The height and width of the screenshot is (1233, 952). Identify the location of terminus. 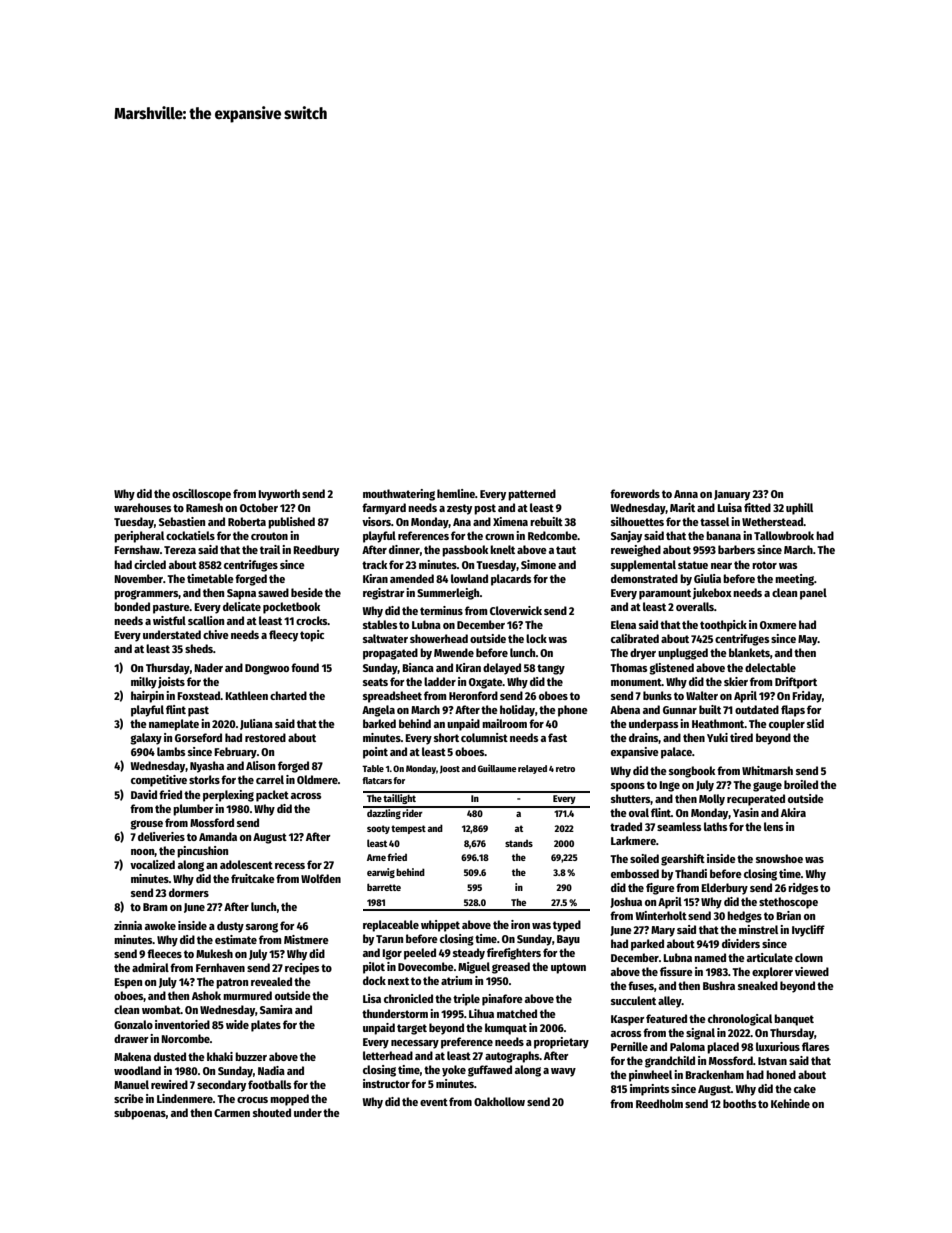
(441, 610).
